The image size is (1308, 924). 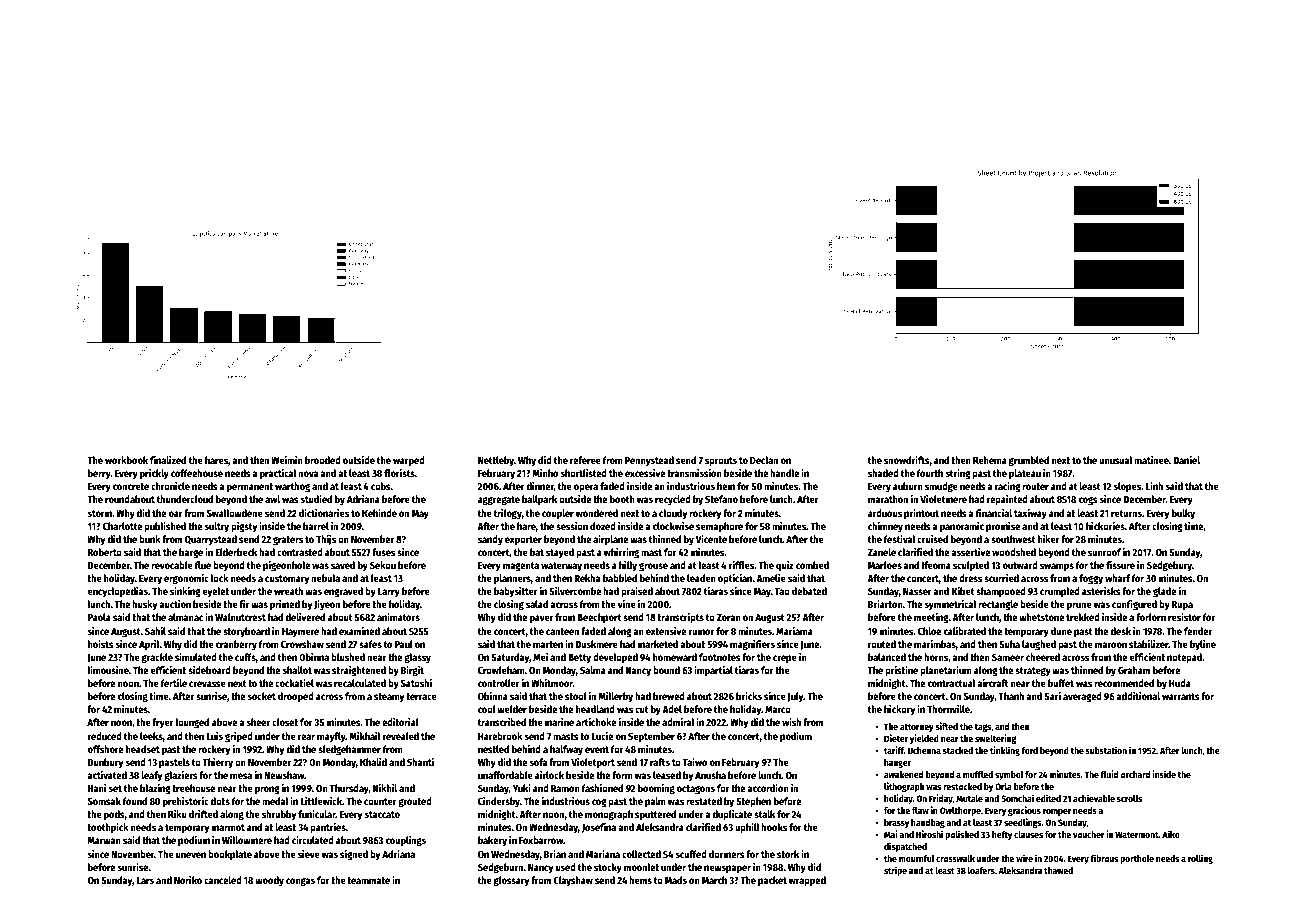 I want to click on Huda, so click(x=1180, y=683).
